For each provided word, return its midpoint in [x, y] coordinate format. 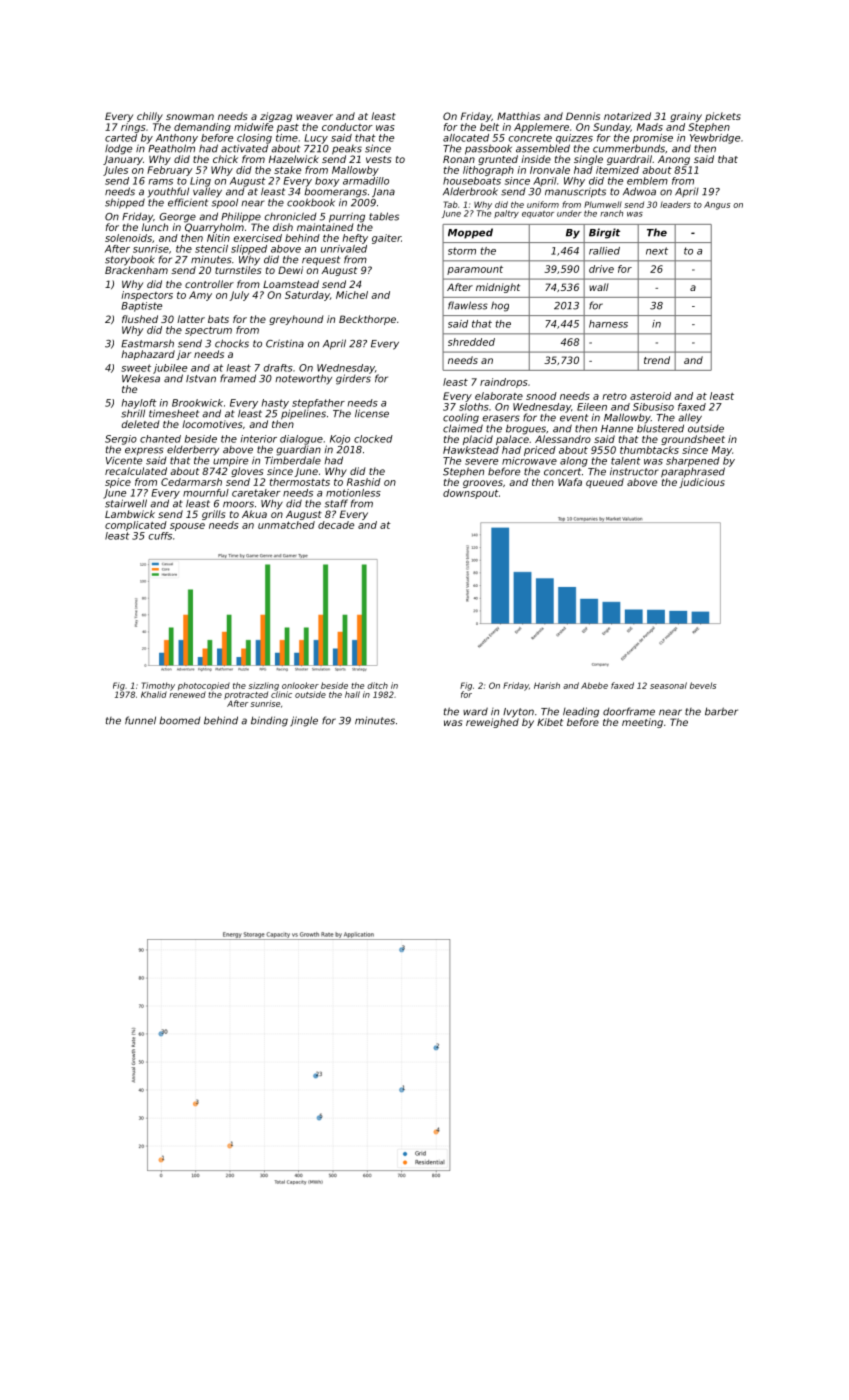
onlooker [300, 685]
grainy [686, 117]
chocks [232, 343]
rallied [604, 251]
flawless [468, 305]
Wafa [570, 482]
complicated [136, 526]
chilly [150, 117]
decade [336, 525]
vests [378, 159]
